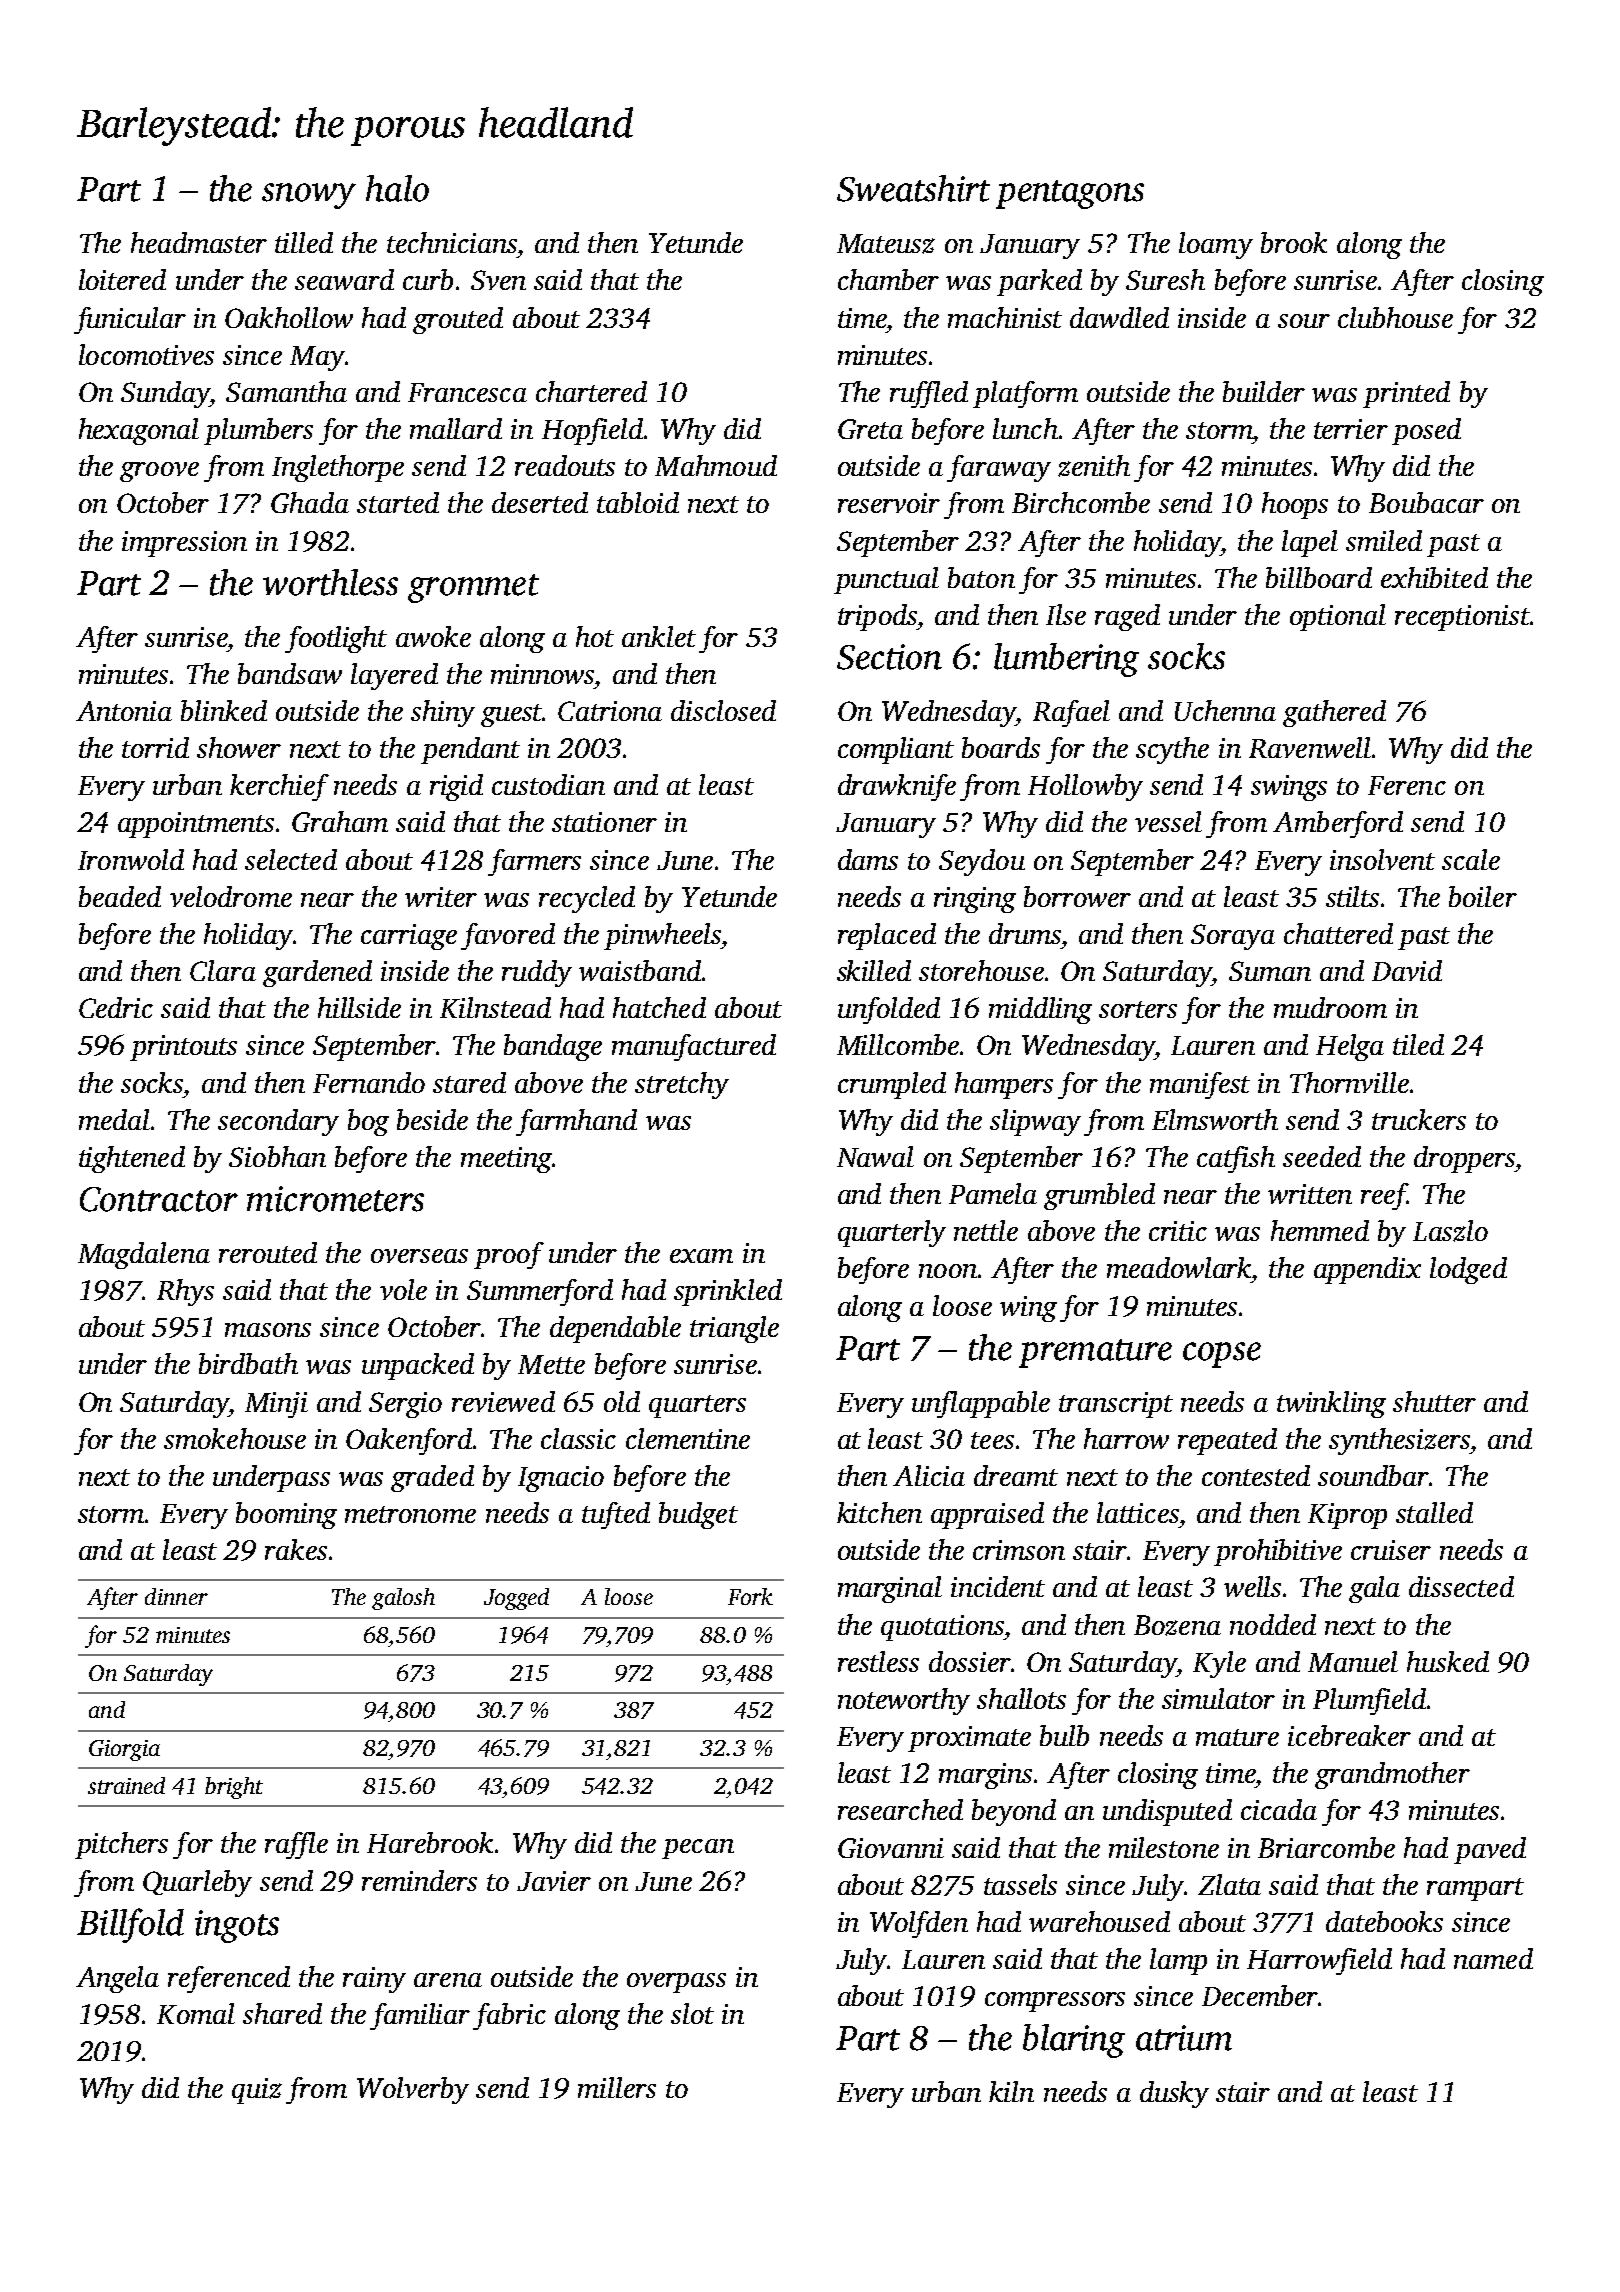 The image size is (1620, 2292). Describe the element at coordinates (432, 1478) in the screenshot. I see `graded` at that location.
